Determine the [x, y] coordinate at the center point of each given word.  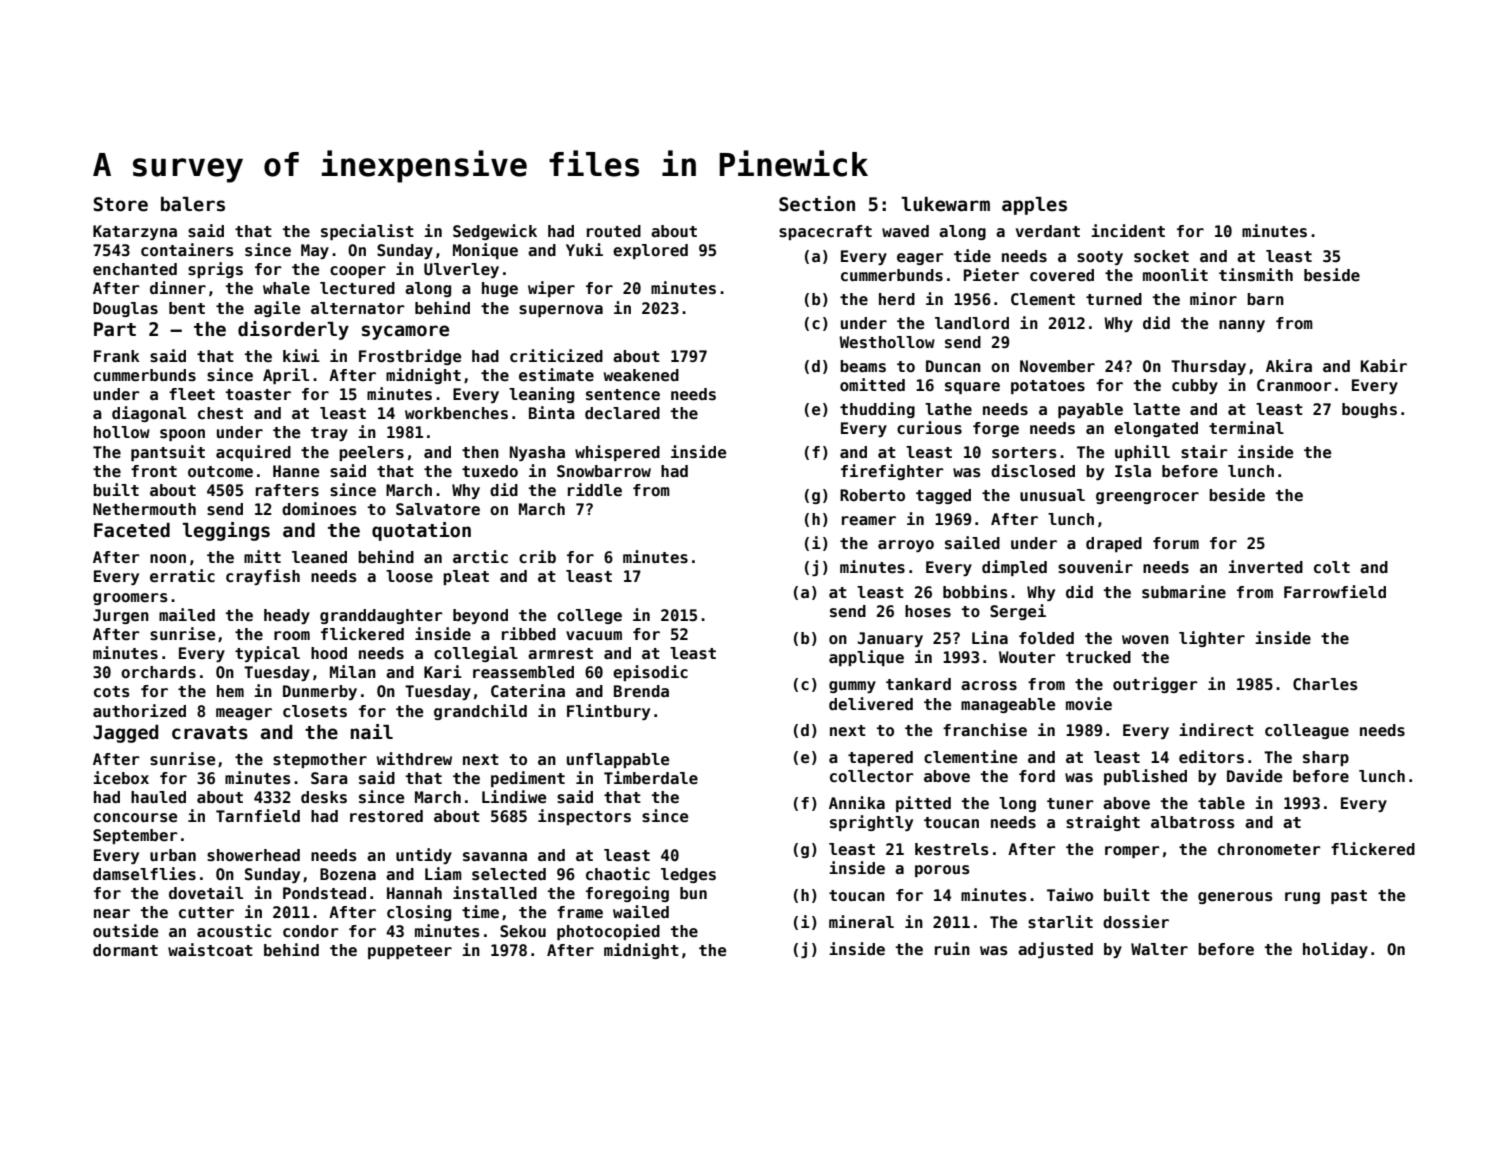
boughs [1369, 410]
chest [220, 413]
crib [537, 556]
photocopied [608, 932]
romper [1132, 852]
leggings [226, 531]
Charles [1325, 684]
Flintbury [608, 712]
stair [1204, 451]
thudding [877, 410]
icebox [121, 778]
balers [193, 204]
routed [614, 231]
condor [311, 931]
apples [1034, 206]
